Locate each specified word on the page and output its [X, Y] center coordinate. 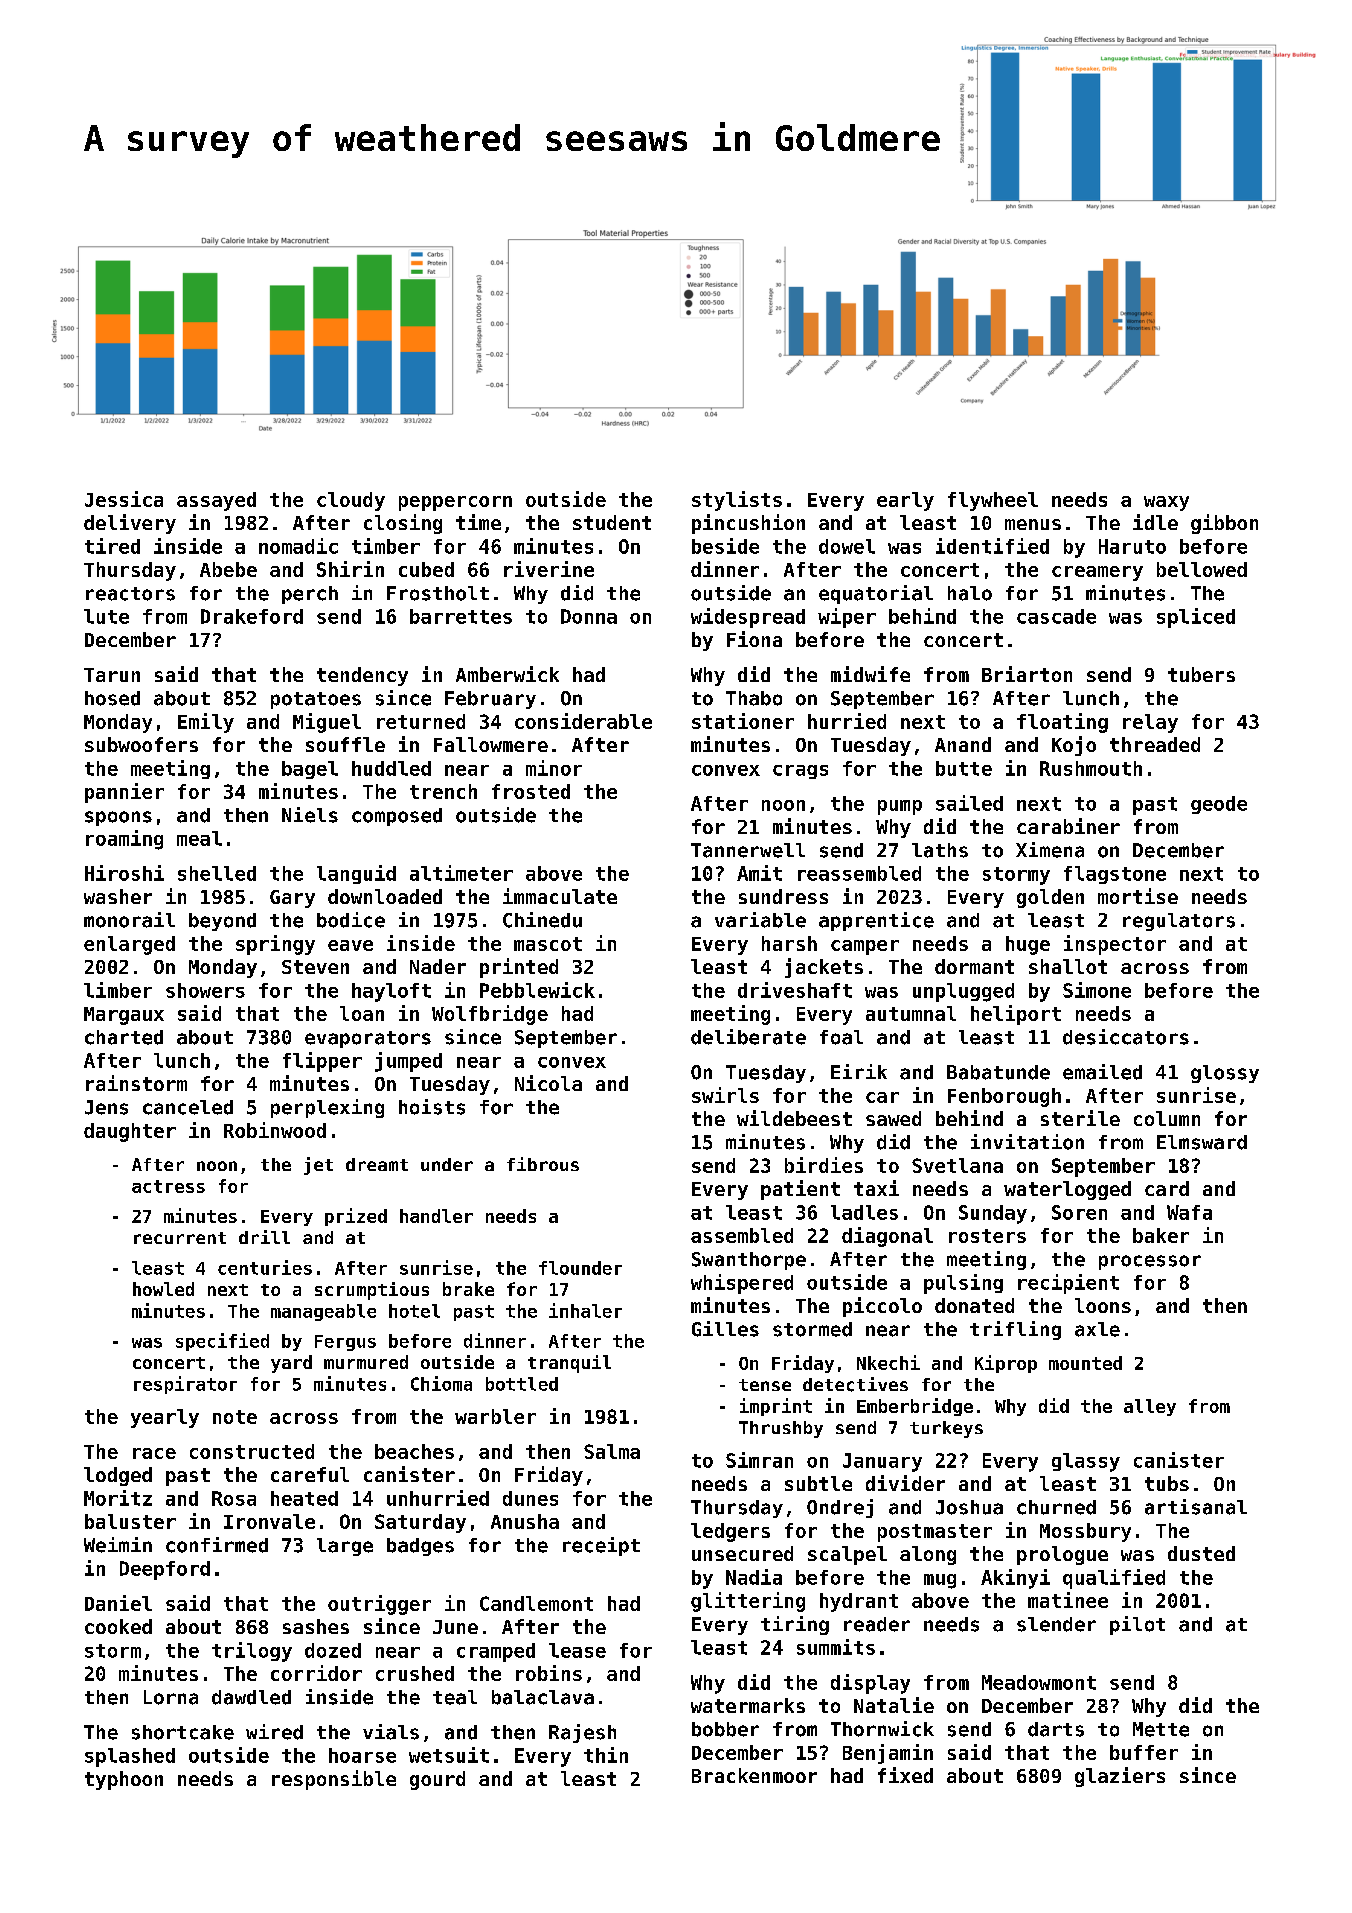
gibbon [1224, 524]
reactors [130, 594]
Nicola [548, 1083]
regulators [1179, 922]
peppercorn [455, 503]
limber [118, 990]
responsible [334, 1780]
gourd [437, 1780]
